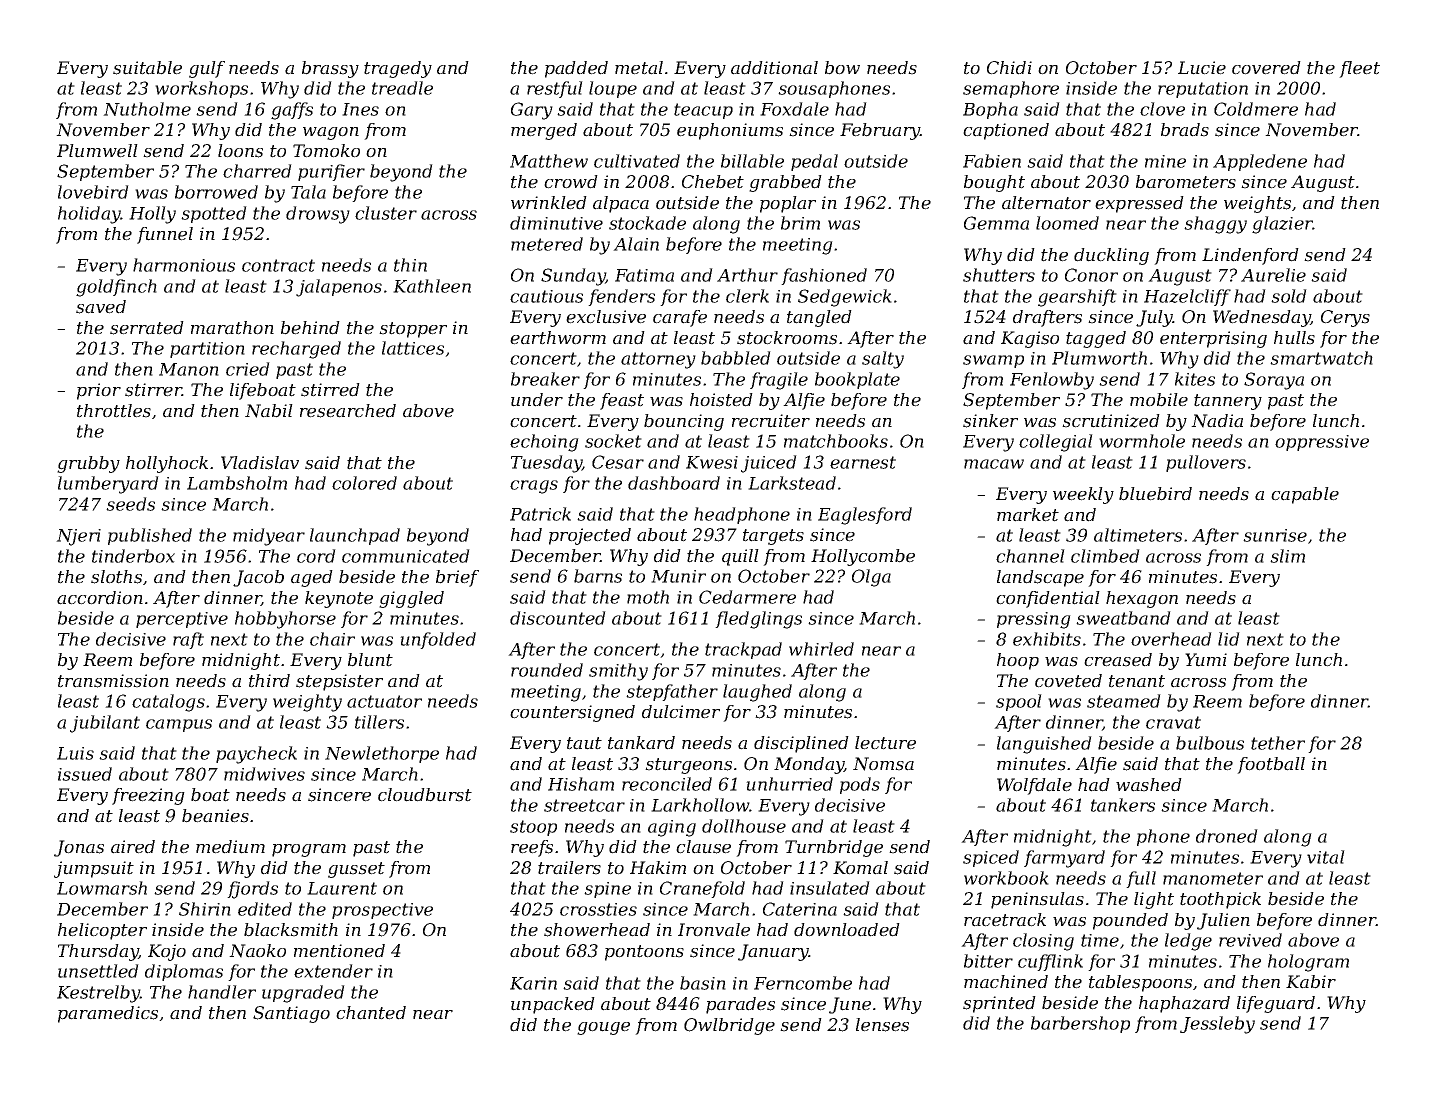 Image resolution: width=1443 pixels, height=1115 pixels. Describe the element at coordinates (569, 868) in the page. I see `trailers` at that location.
